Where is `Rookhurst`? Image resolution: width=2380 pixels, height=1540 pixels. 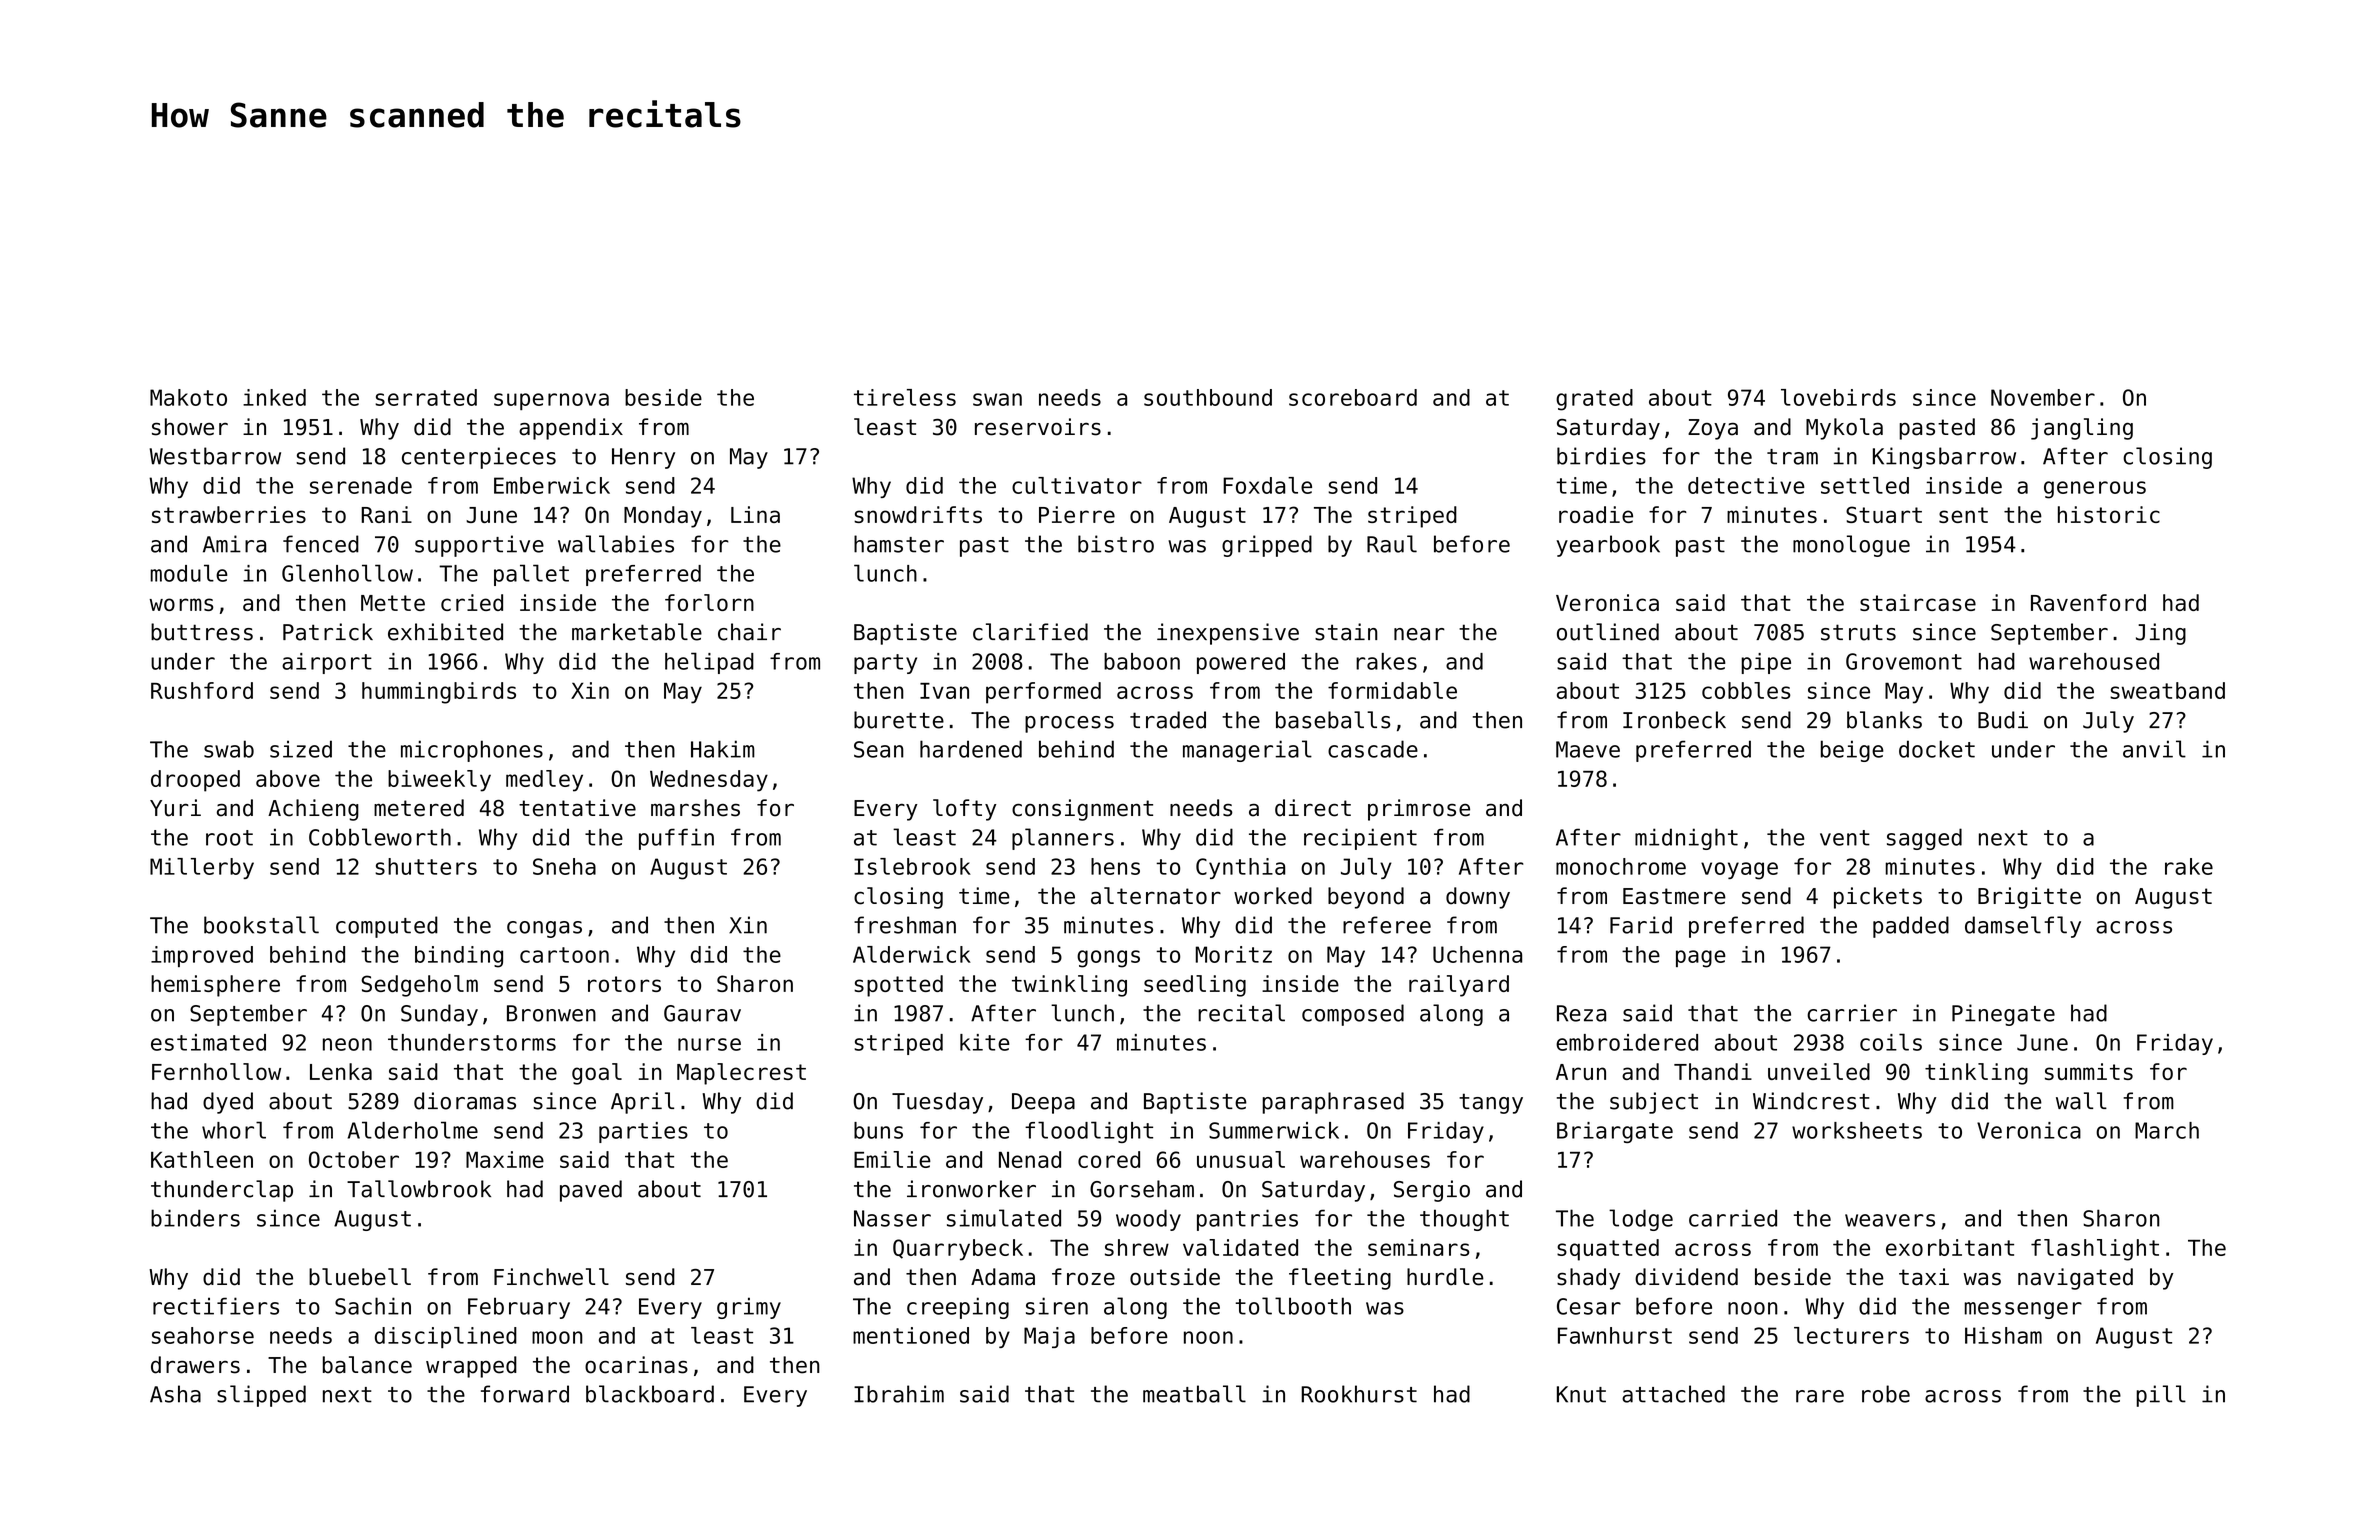
Rookhurst is located at coordinates (1359, 1394).
